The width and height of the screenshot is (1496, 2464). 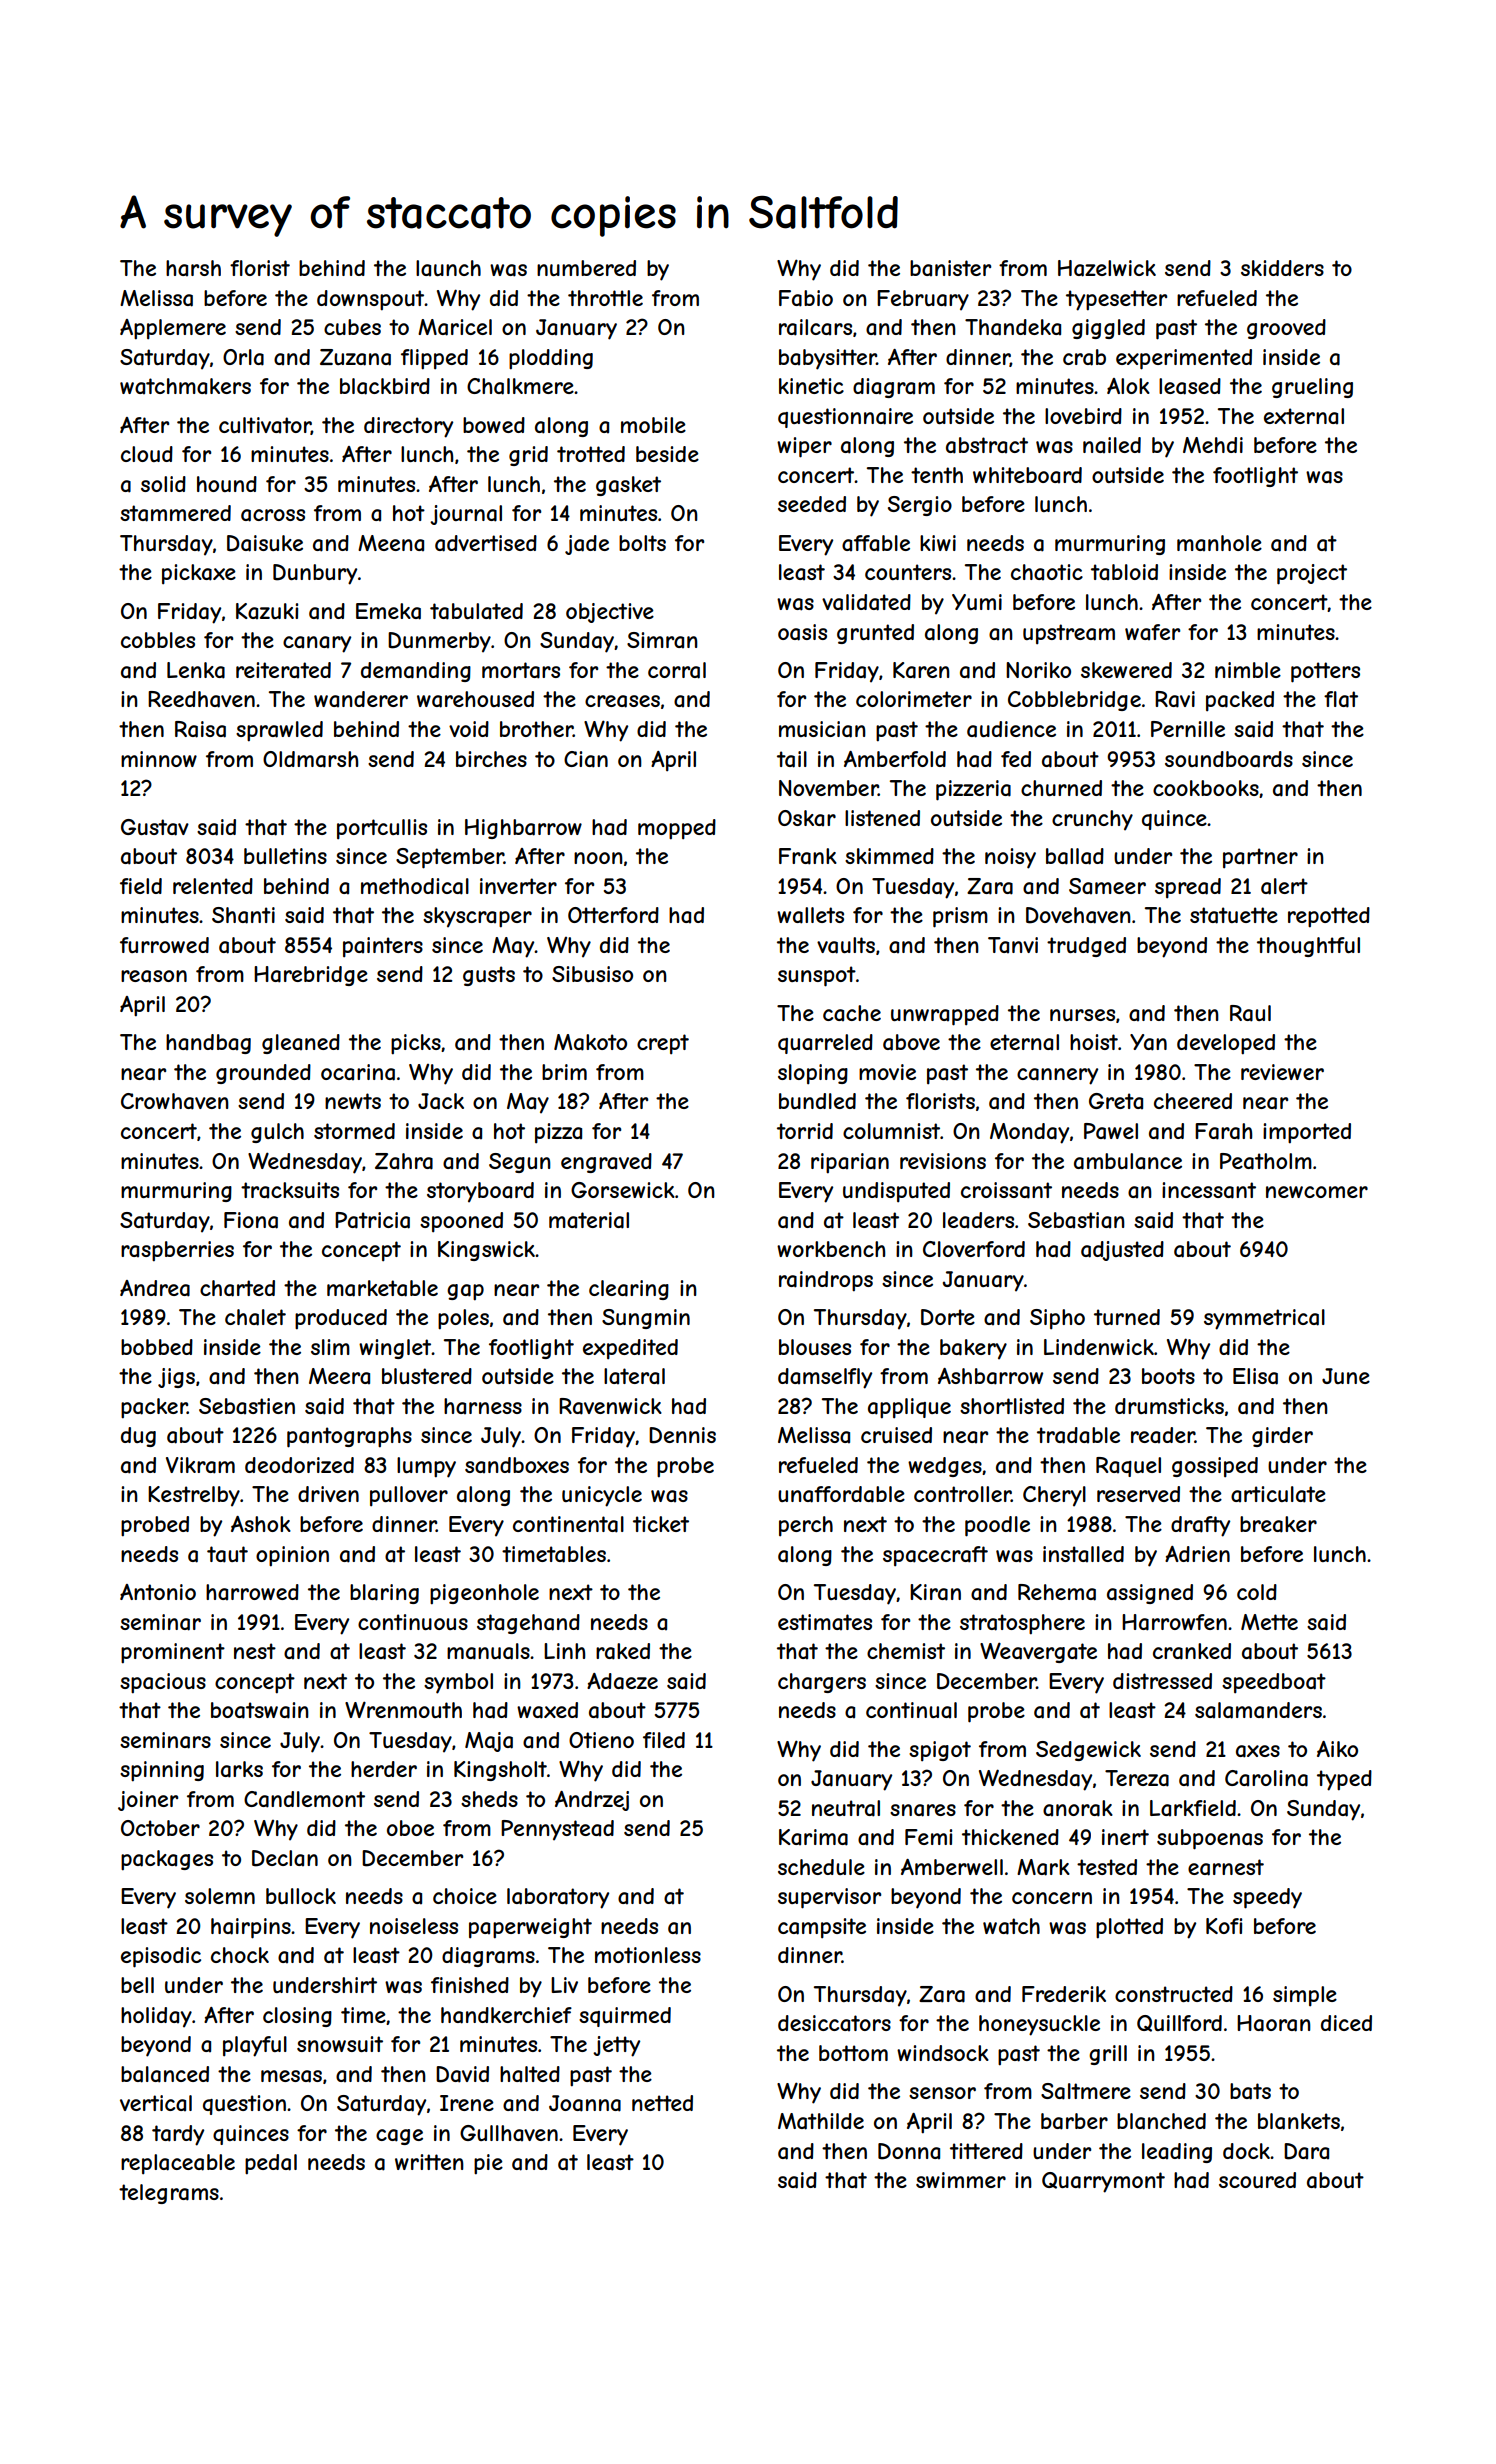 What do you see at coordinates (448, 268) in the screenshot?
I see `launch` at bounding box center [448, 268].
